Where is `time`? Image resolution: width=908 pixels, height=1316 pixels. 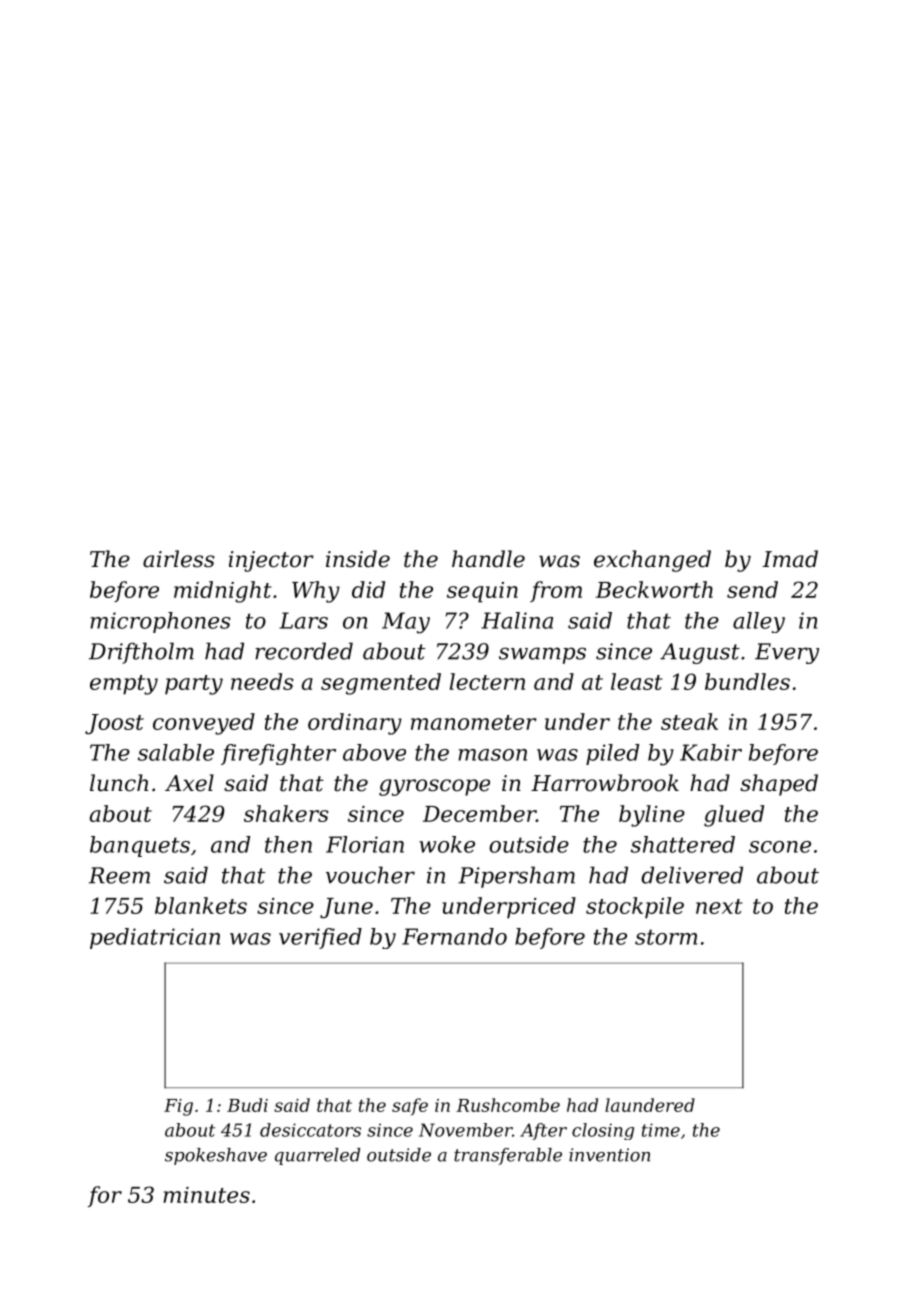
time is located at coordinates (661, 1130).
